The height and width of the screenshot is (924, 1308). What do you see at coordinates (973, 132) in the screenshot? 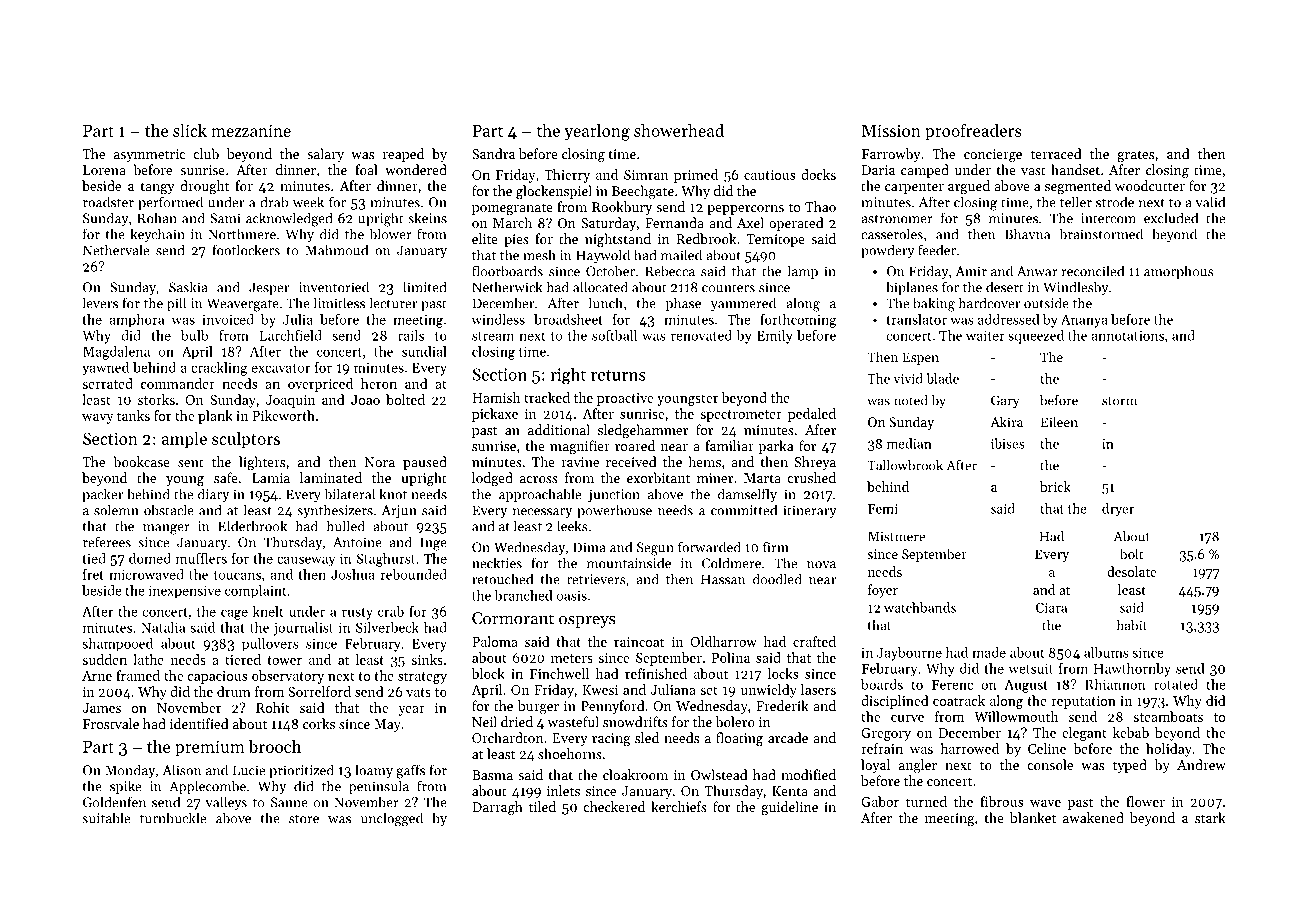
I see `proofreaders` at bounding box center [973, 132].
